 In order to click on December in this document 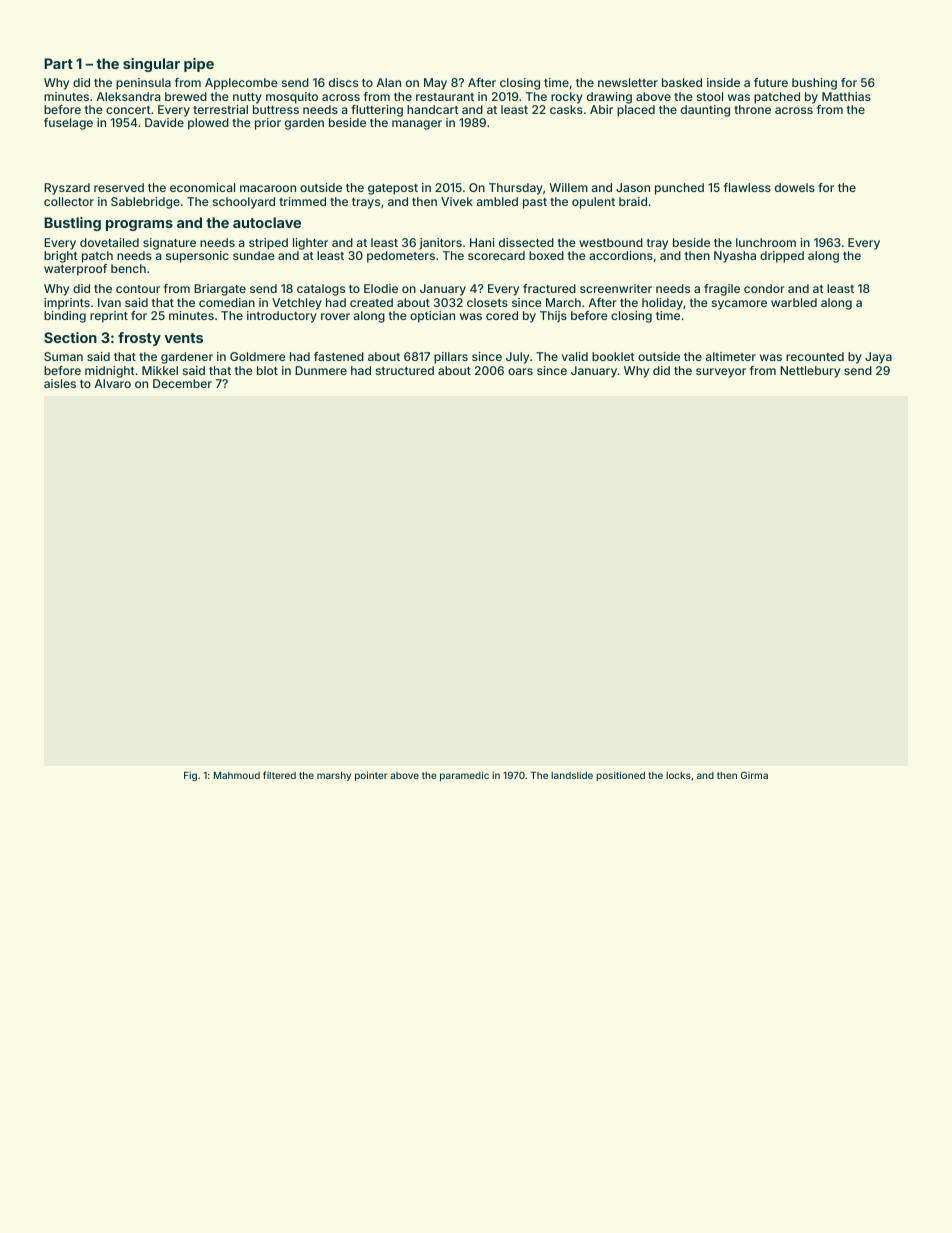, I will do `click(182, 383)`.
